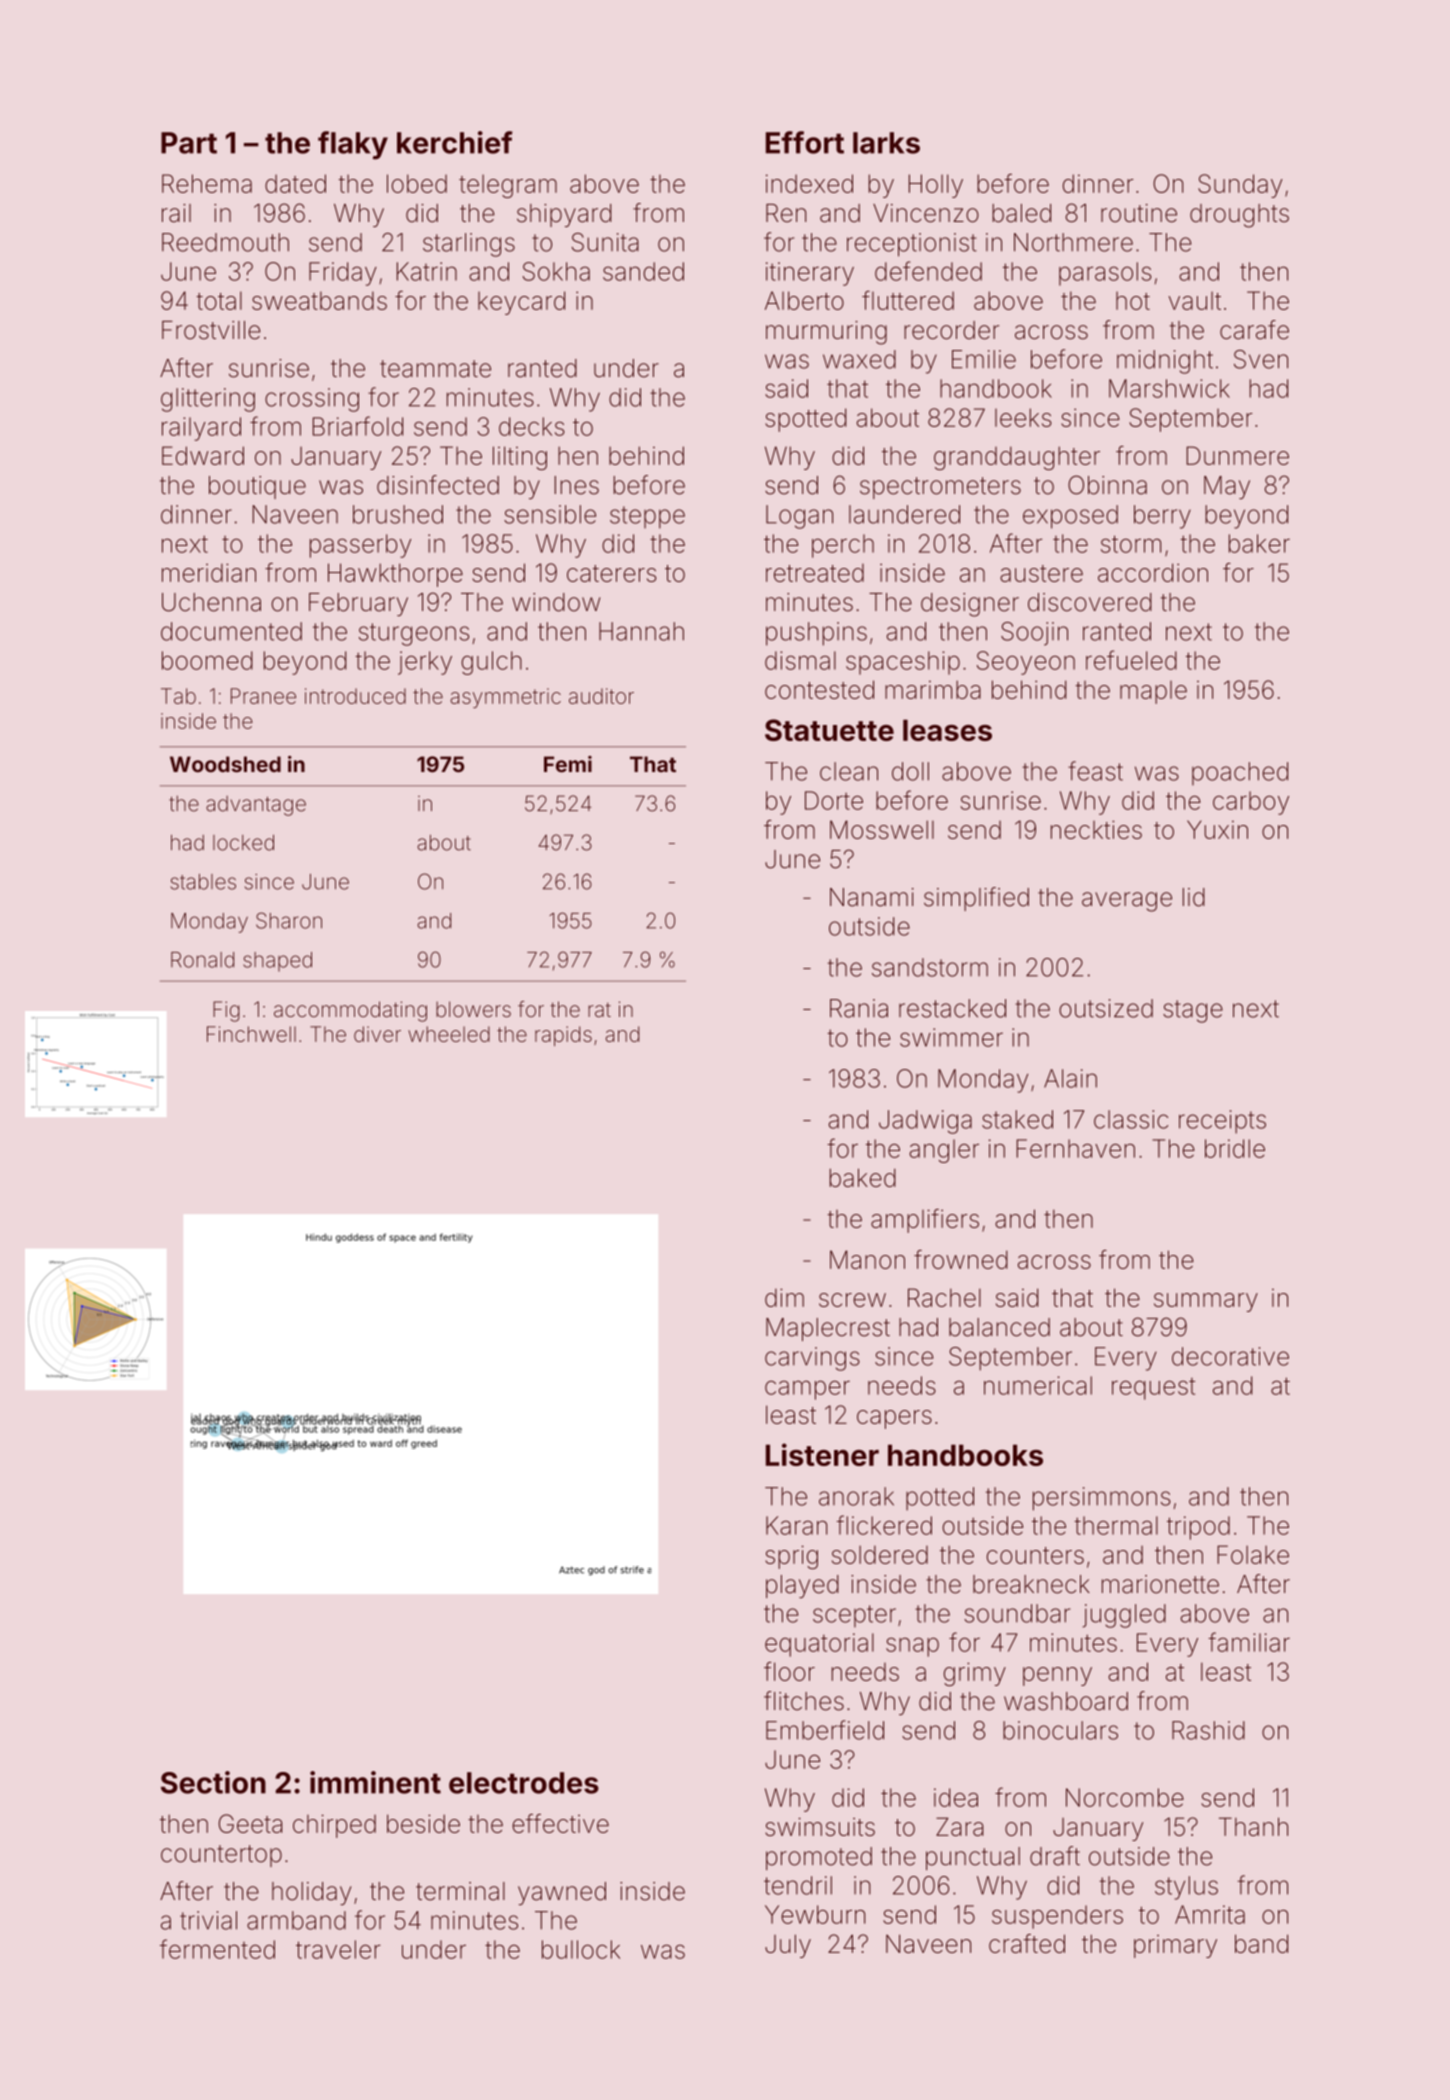 The image size is (1450, 2100). Describe the element at coordinates (217, 1949) in the page. I see `fermented` at that location.
